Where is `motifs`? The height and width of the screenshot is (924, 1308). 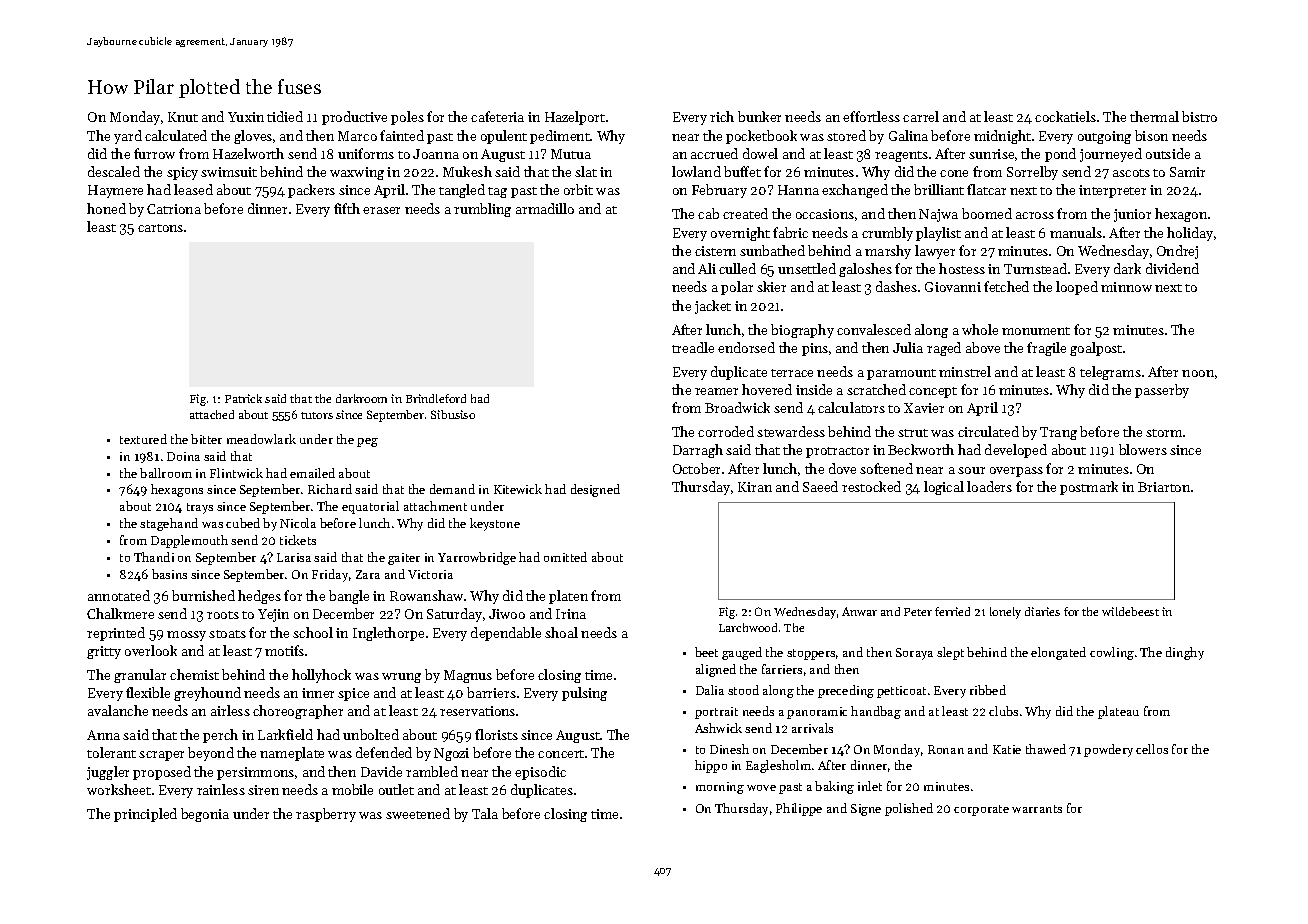
motifs is located at coordinates (284, 650).
